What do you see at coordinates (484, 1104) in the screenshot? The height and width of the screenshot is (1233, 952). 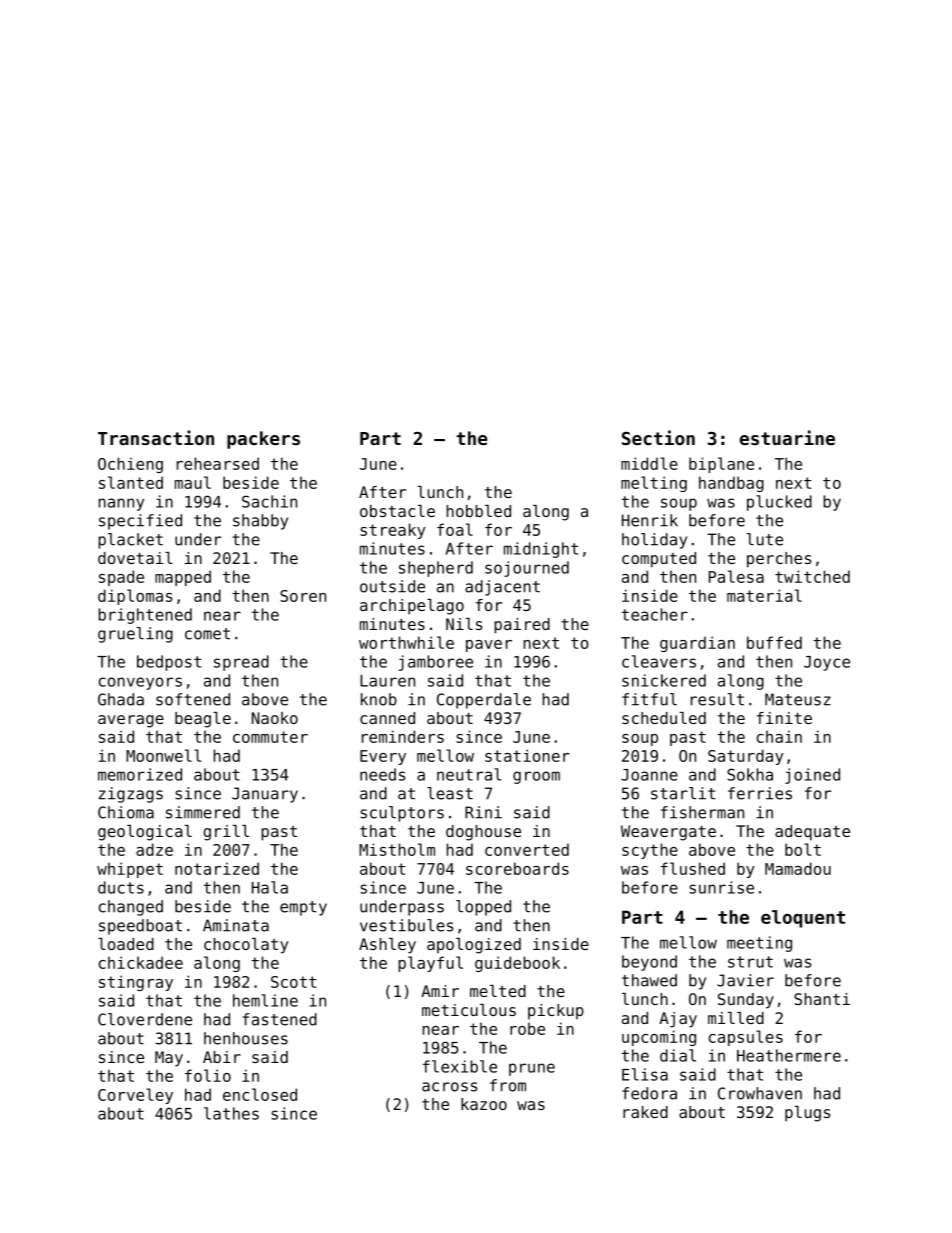 I see `kazoo` at bounding box center [484, 1104].
